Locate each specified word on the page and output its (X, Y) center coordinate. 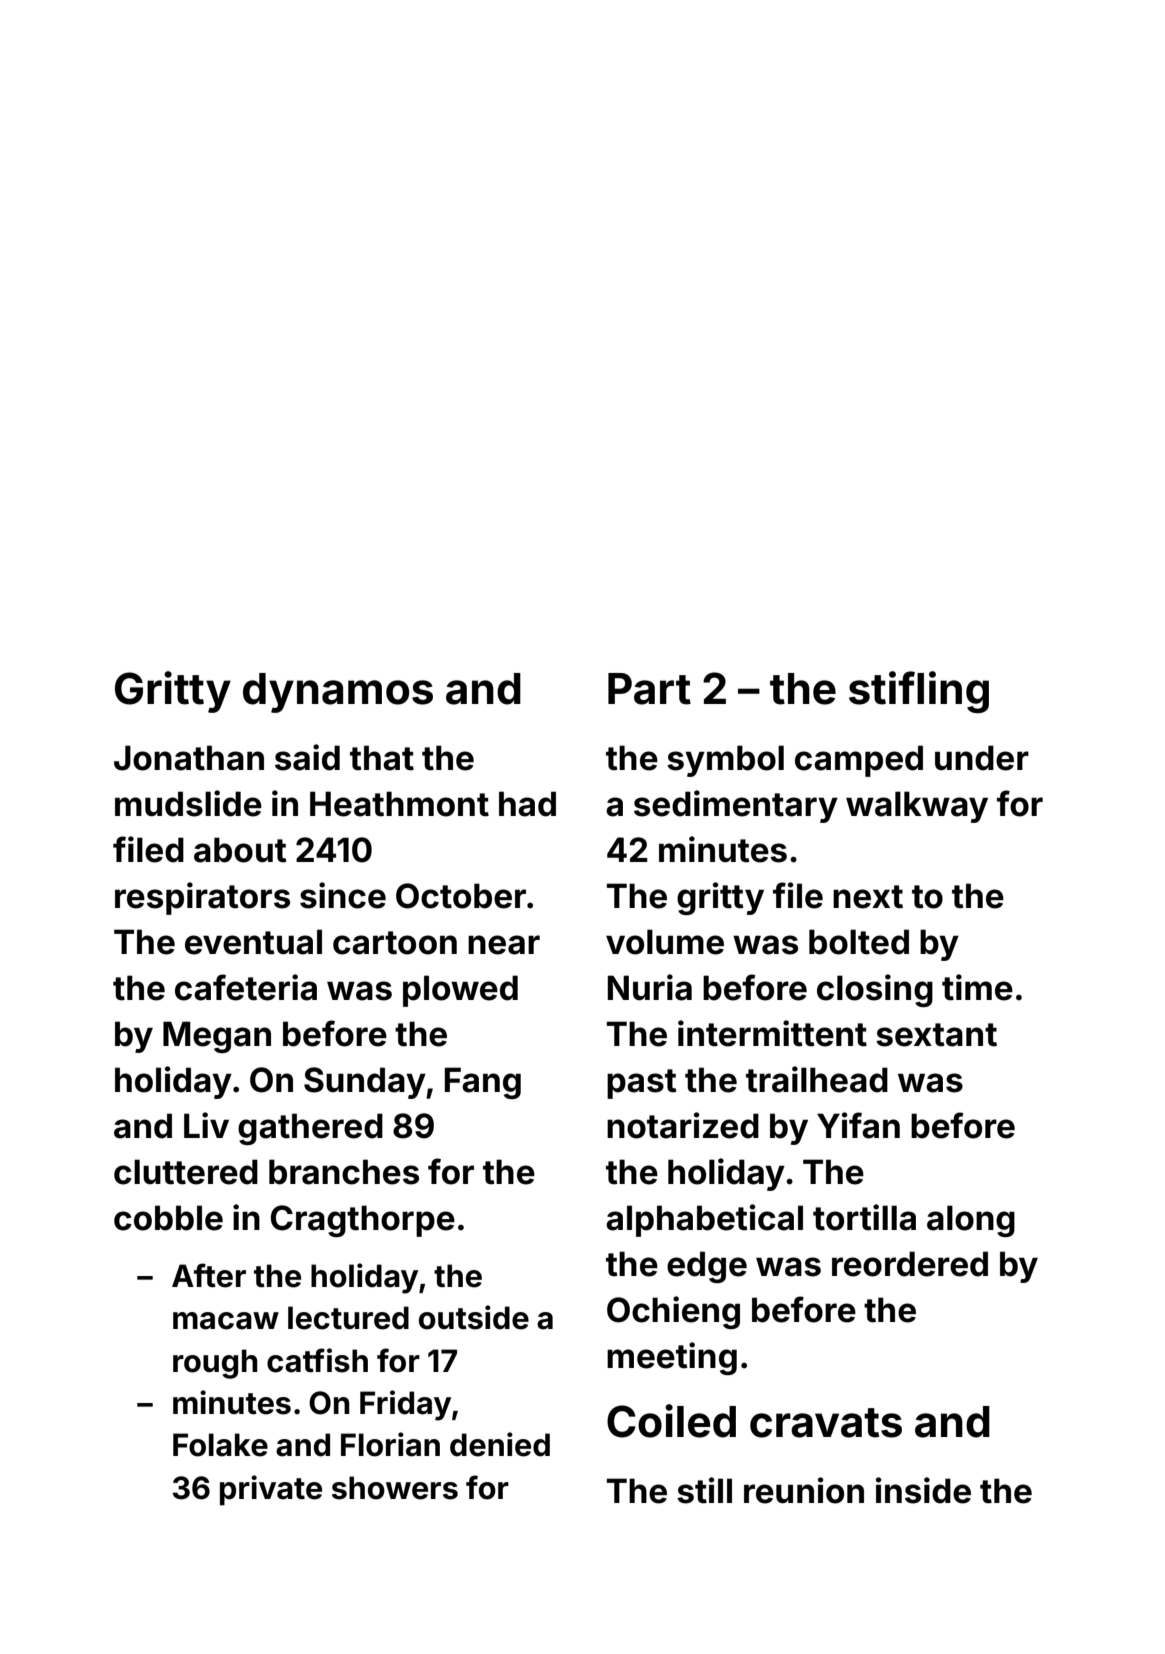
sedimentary (736, 806)
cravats (826, 1423)
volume (665, 942)
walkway (917, 807)
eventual (253, 942)
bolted (859, 942)
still (704, 1490)
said (307, 757)
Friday (405, 1405)
